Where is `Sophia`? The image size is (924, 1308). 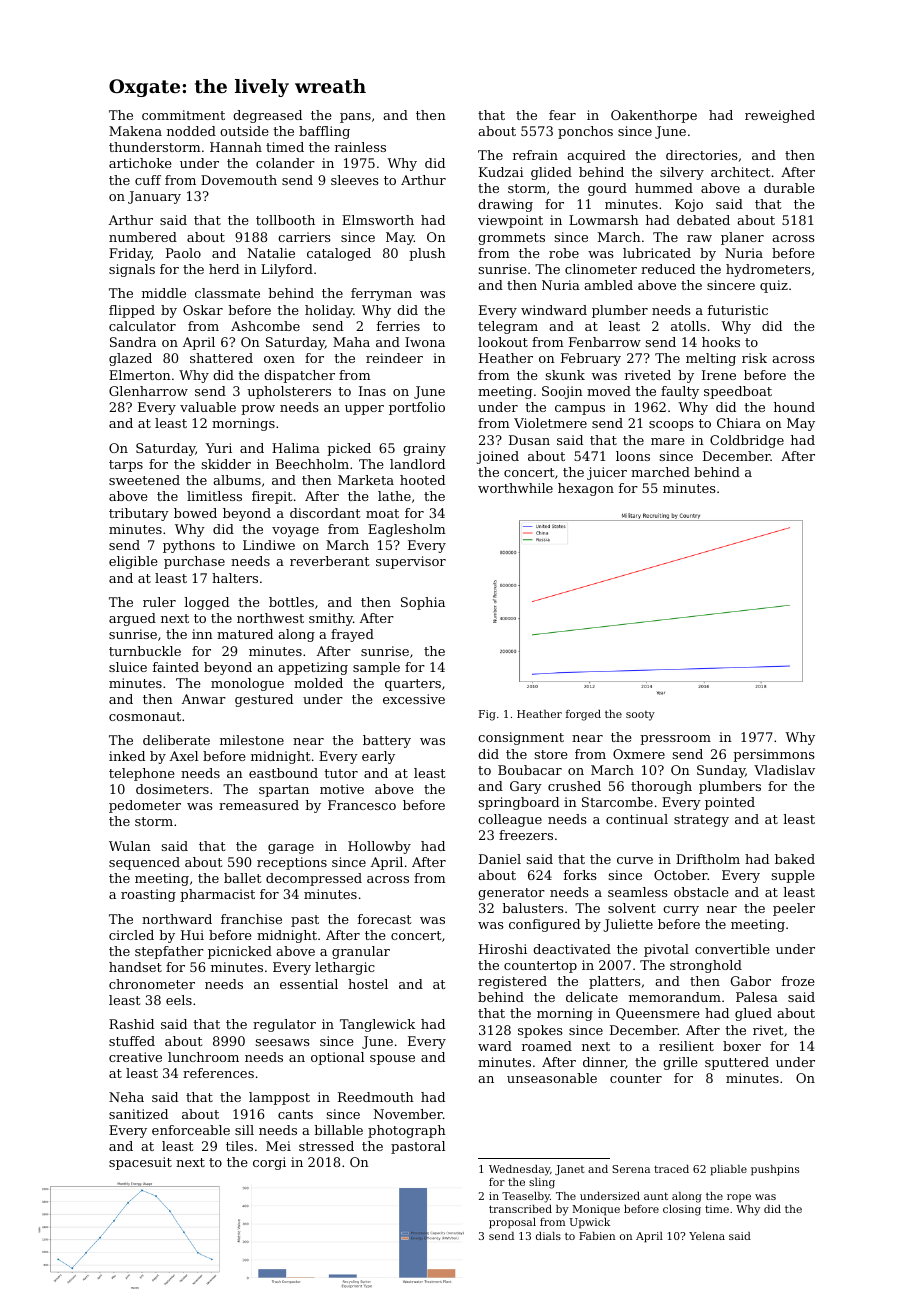 Sophia is located at coordinates (423, 603).
